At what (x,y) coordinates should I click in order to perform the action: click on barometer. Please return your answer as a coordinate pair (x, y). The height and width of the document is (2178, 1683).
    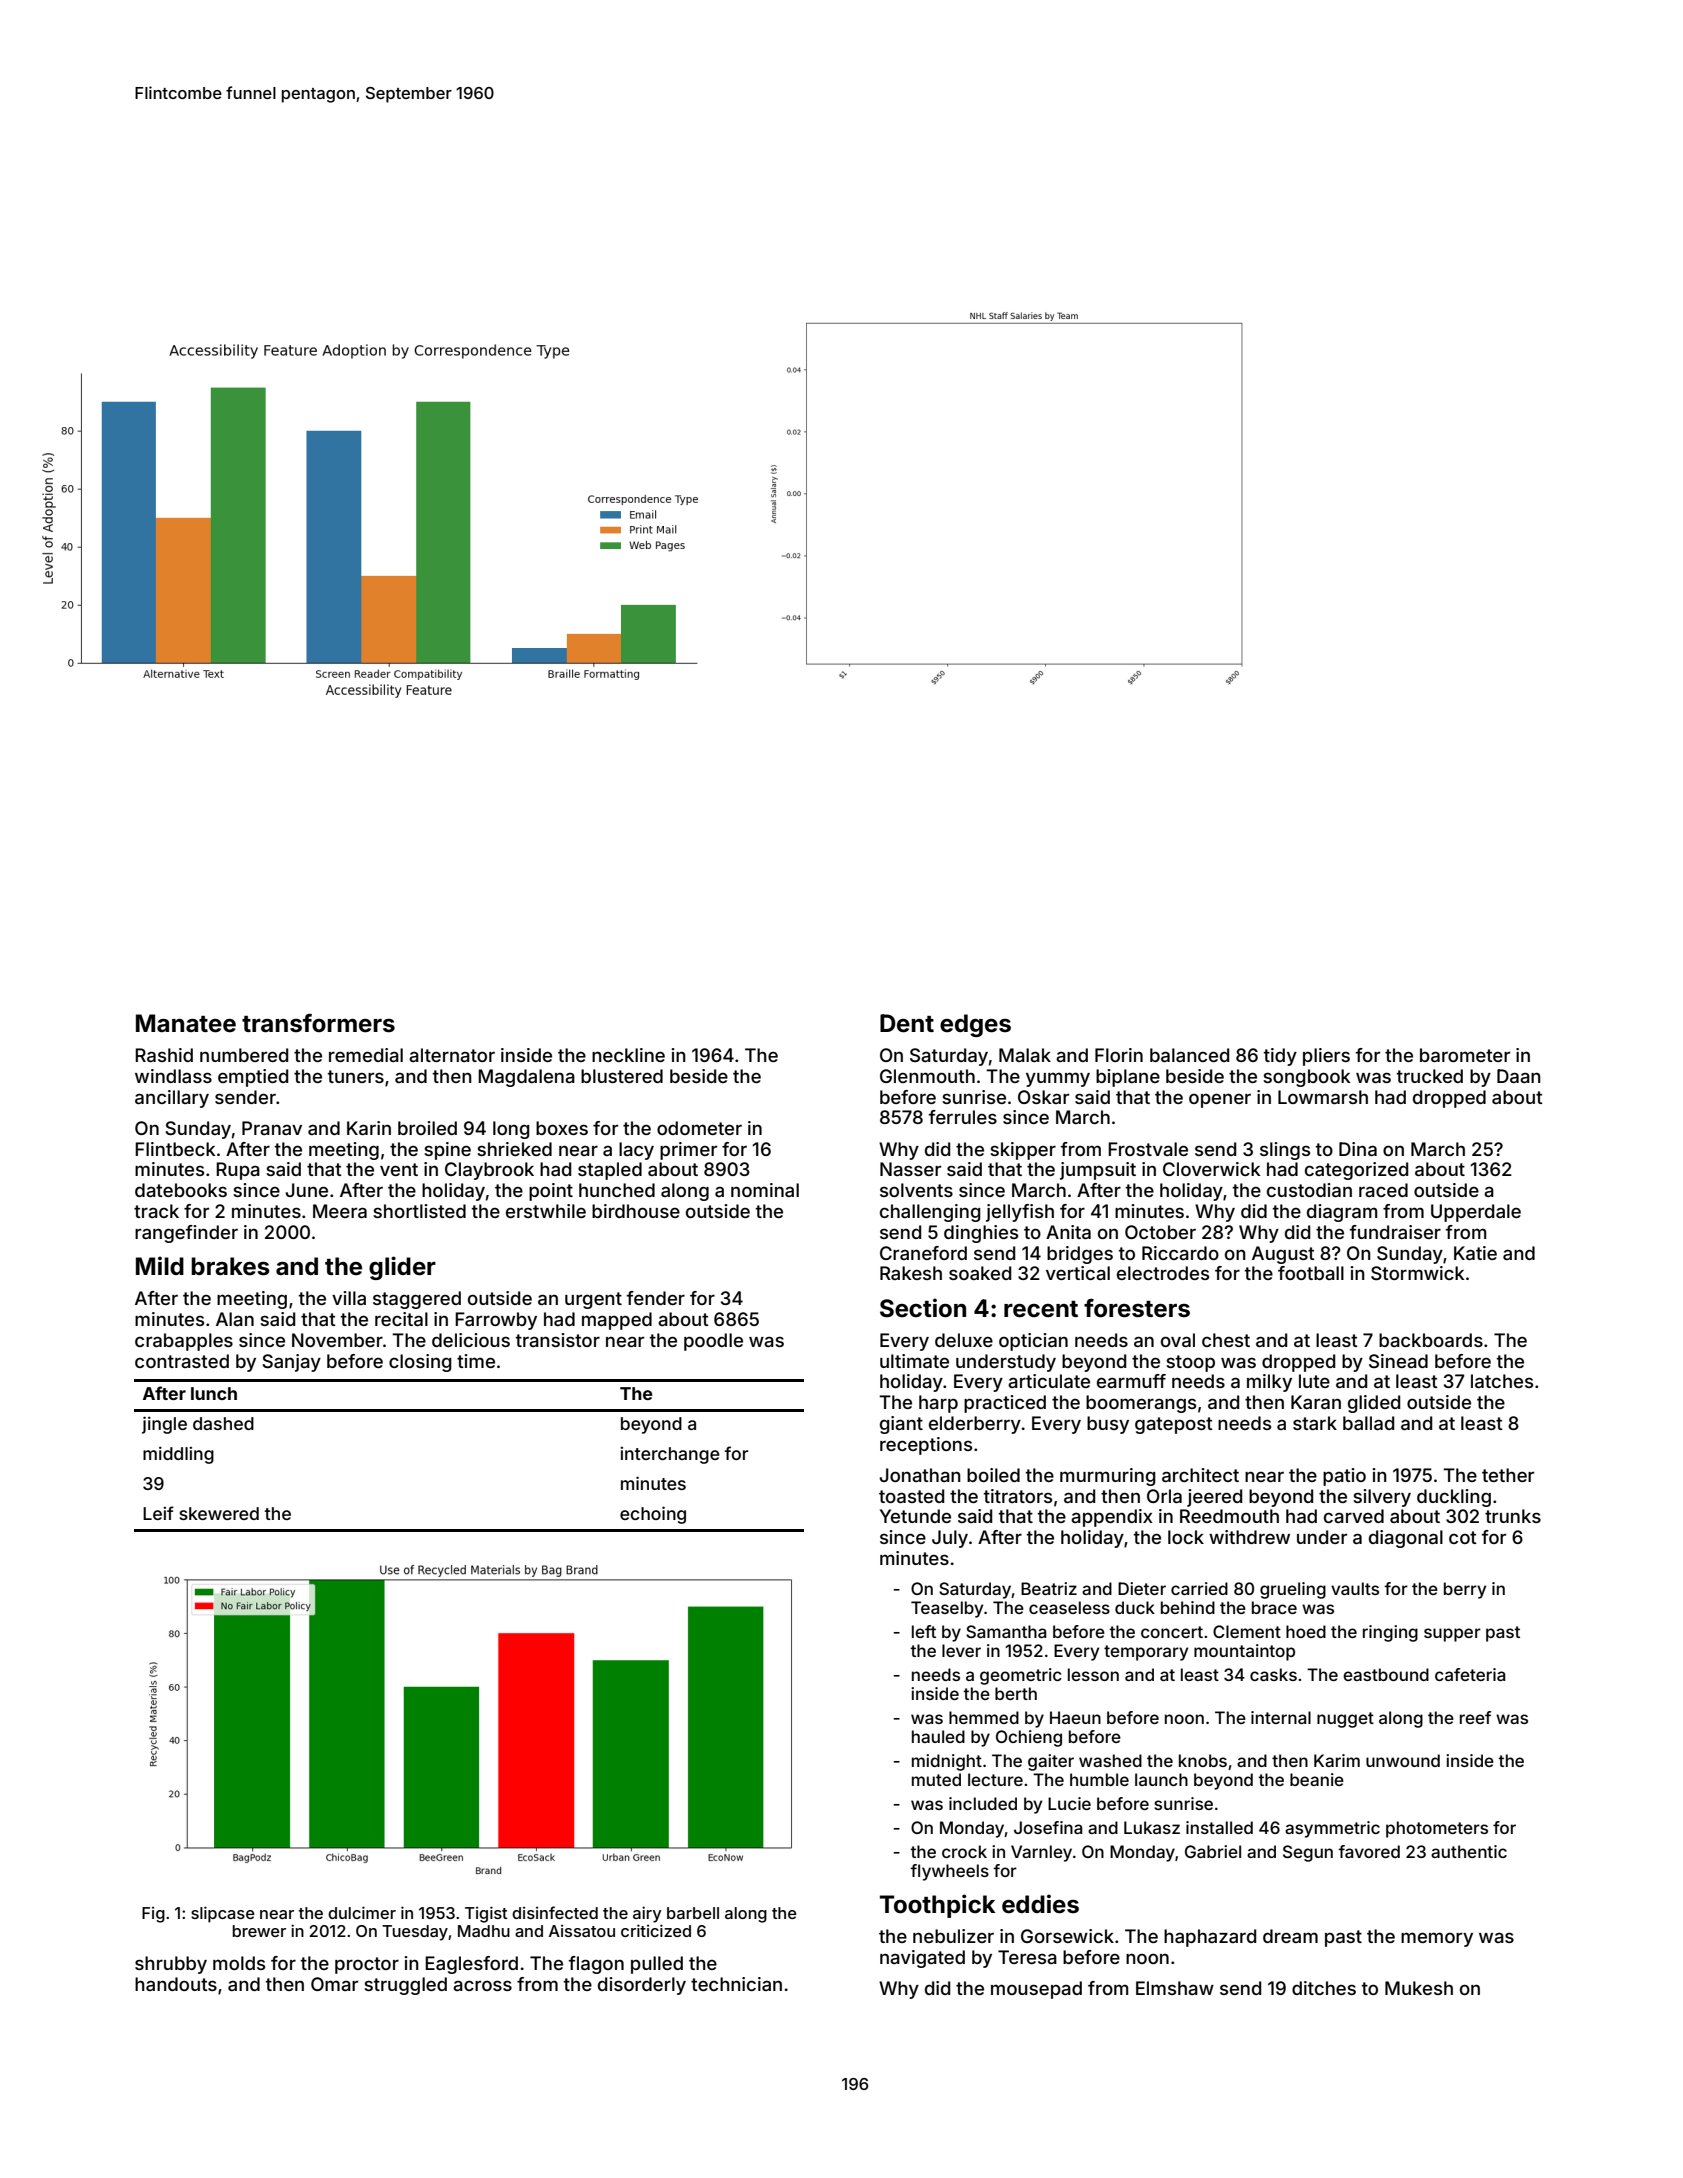
    Looking at the image, I should click on (1465, 1055).
